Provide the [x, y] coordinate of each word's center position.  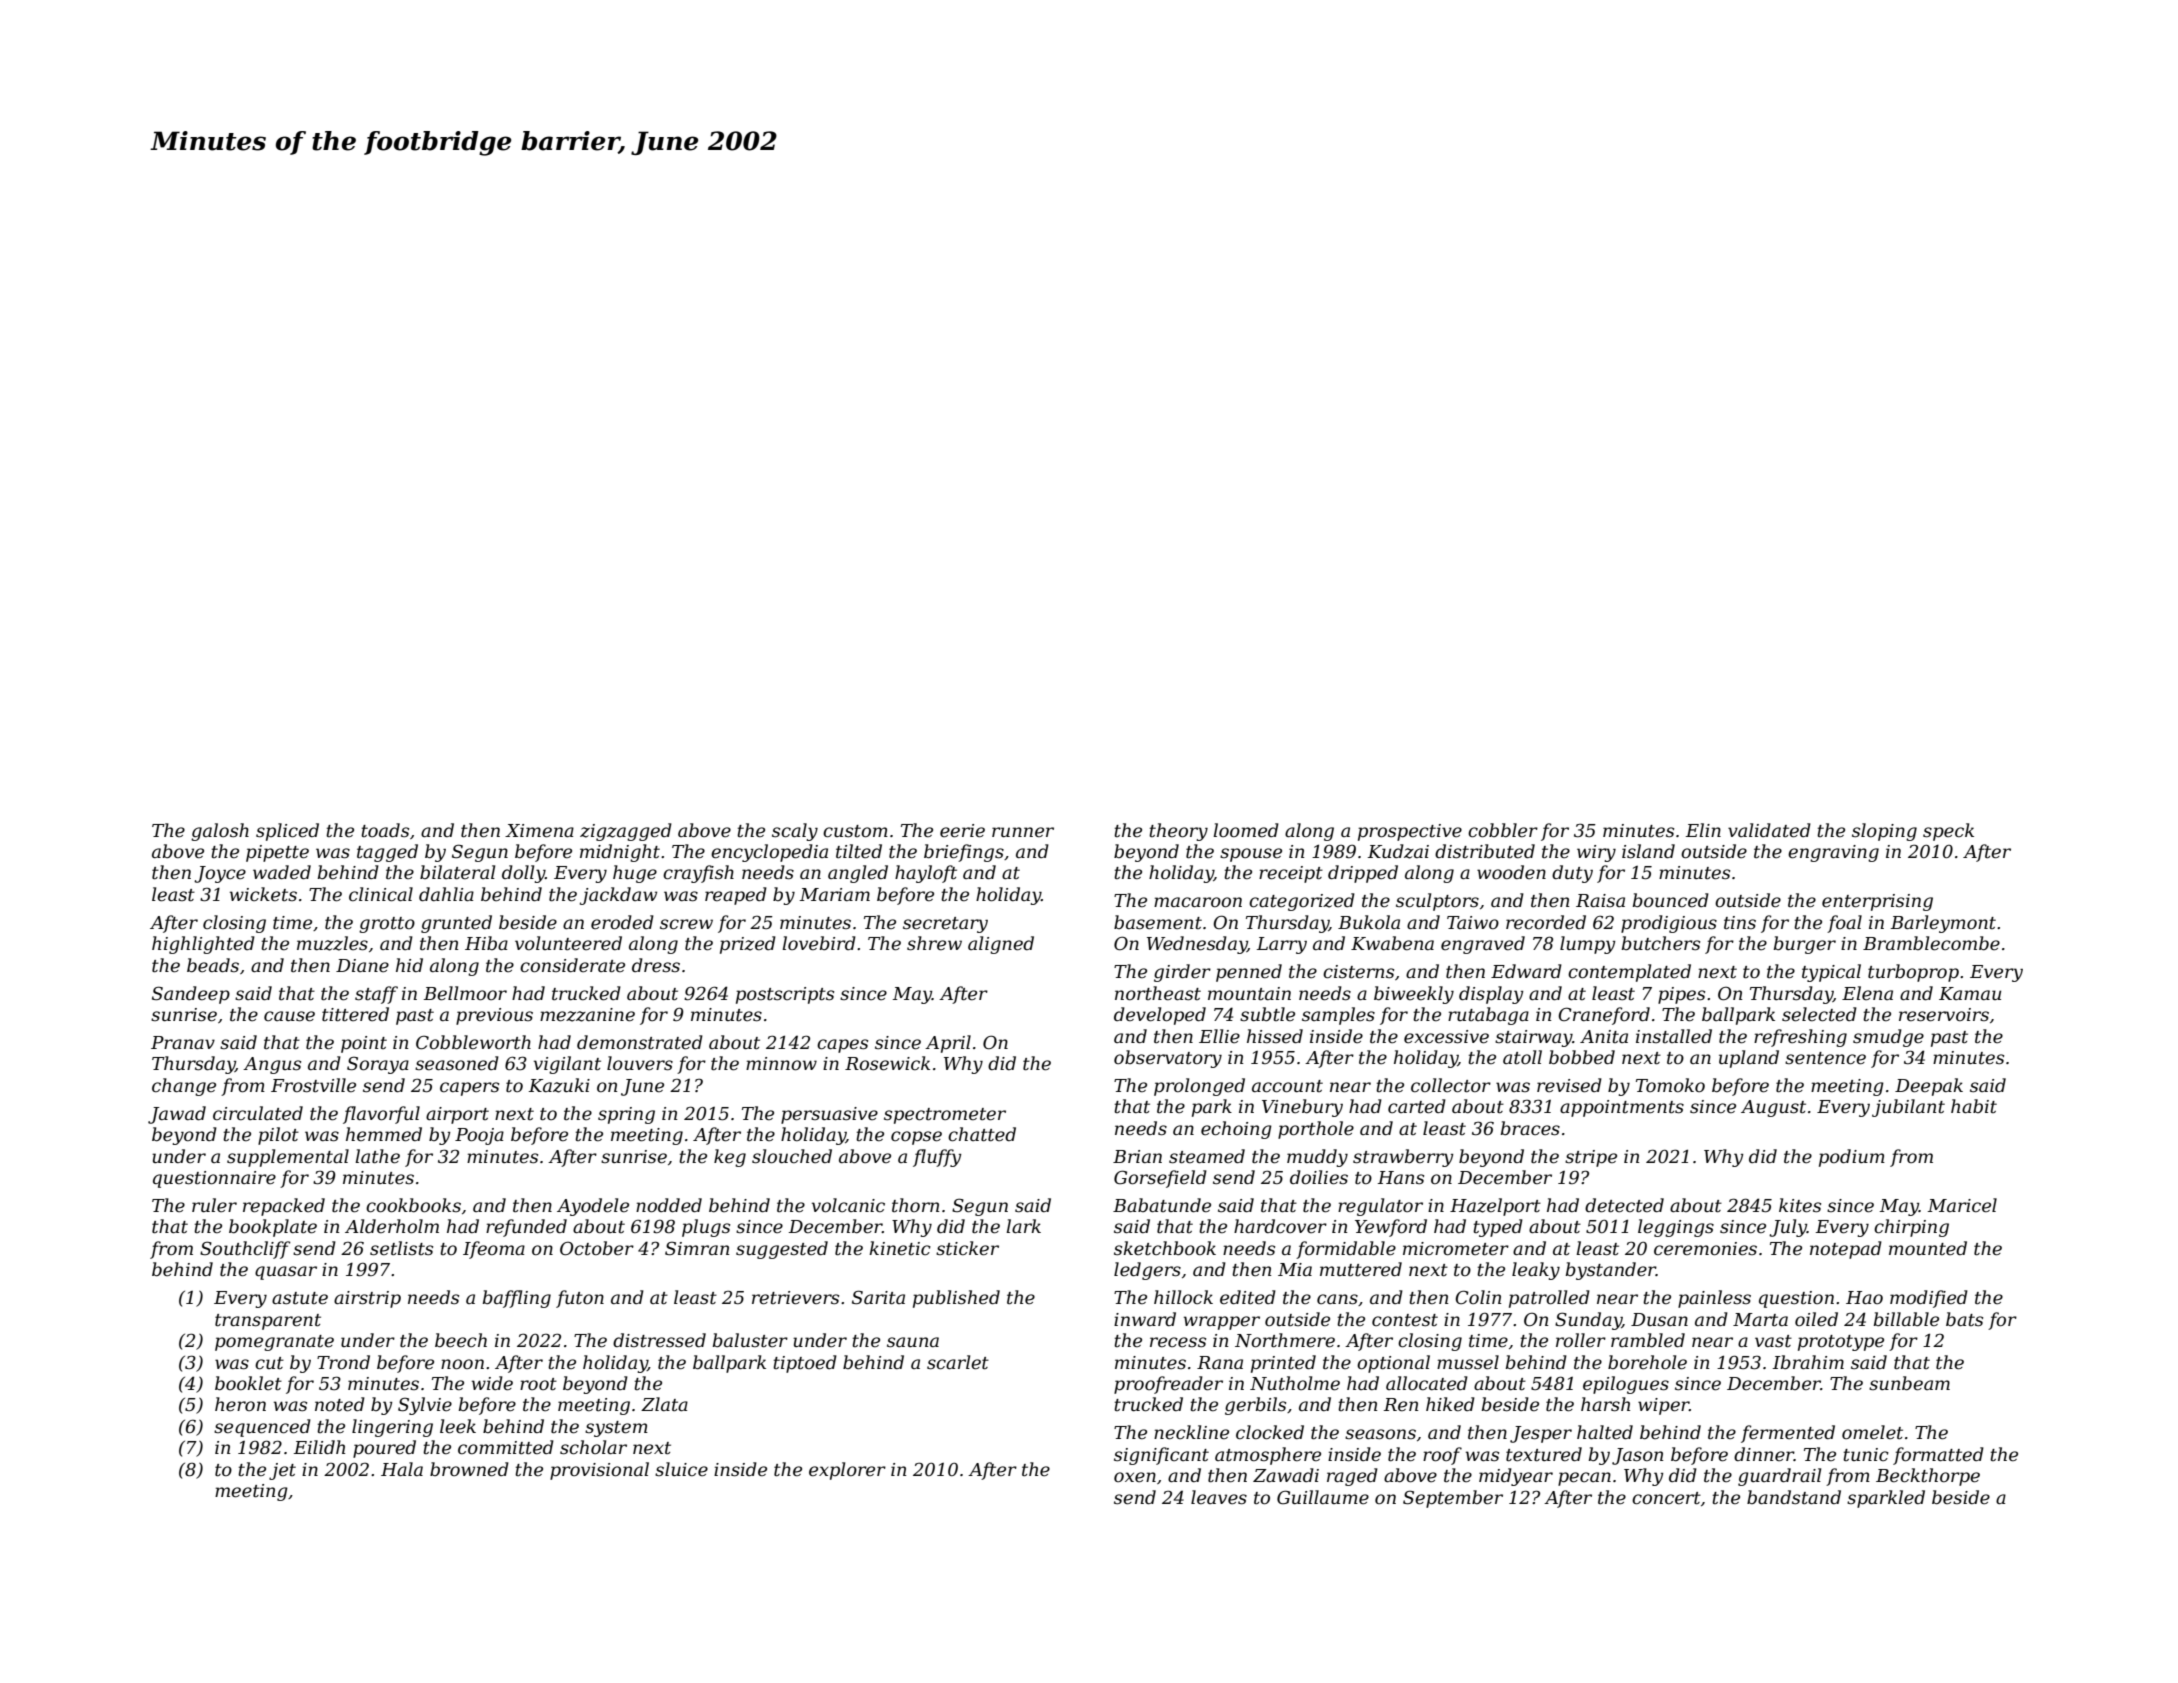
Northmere [1285, 1340]
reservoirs [1944, 1015]
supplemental [288, 1158]
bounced [1671, 900]
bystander [1611, 1271]
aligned [1001, 945]
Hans [1400, 1178]
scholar [593, 1447]
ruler [214, 1205]
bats [1964, 1319]
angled [858, 874]
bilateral [457, 872]
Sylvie [425, 1406]
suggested [782, 1250]
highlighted [203, 945]
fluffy [937, 1158]
